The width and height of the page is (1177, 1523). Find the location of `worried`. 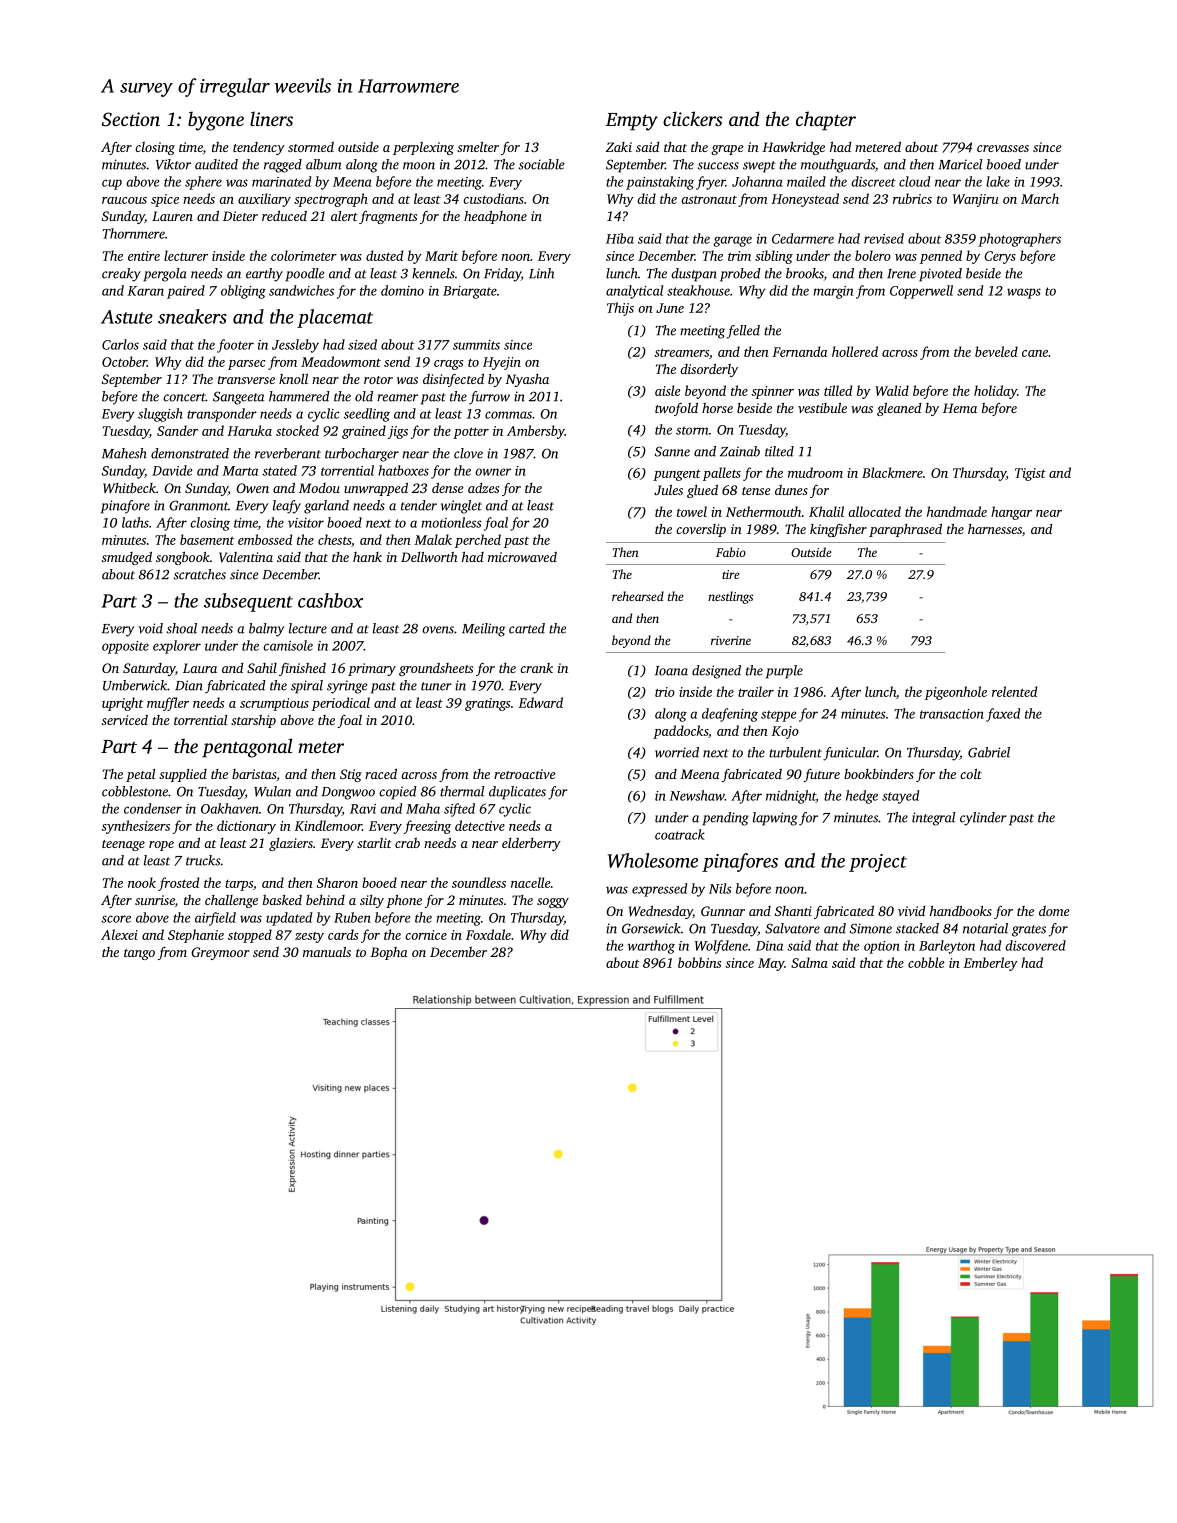

worried is located at coordinates (677, 752).
